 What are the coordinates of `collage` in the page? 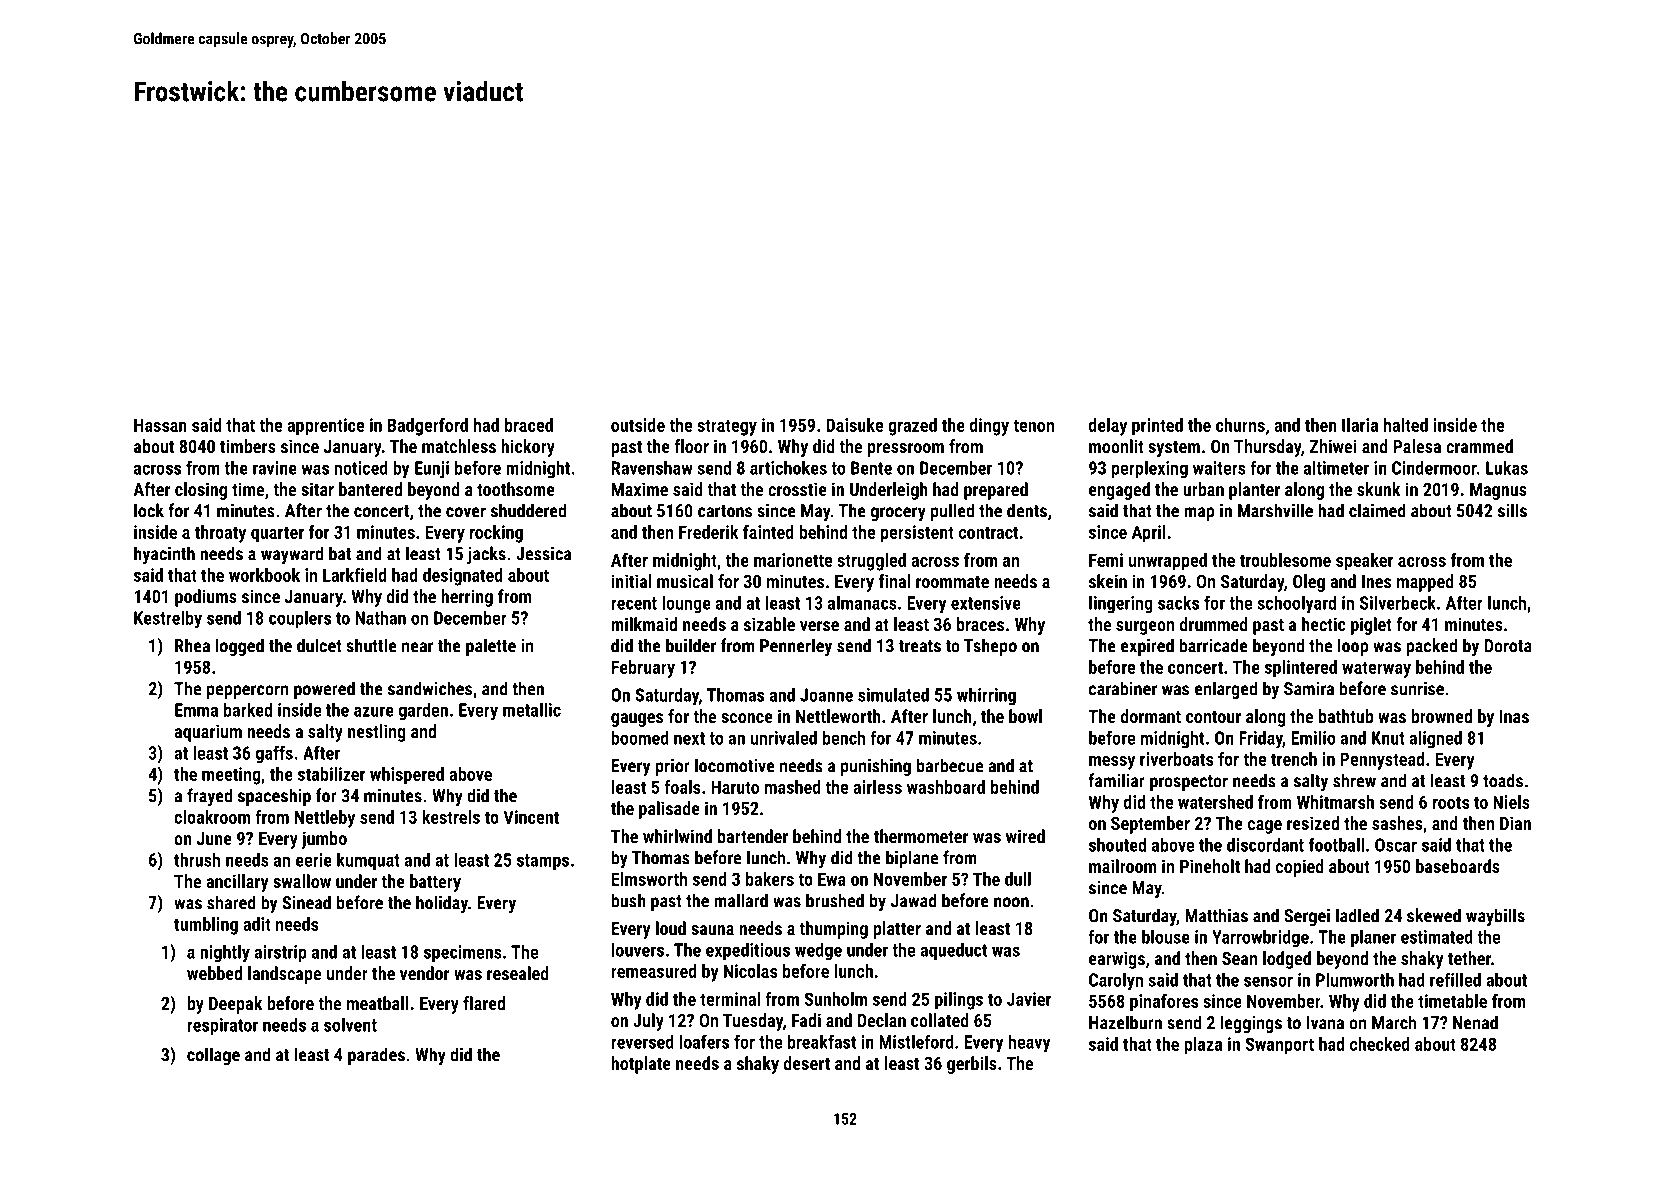 It's located at (213, 1056).
